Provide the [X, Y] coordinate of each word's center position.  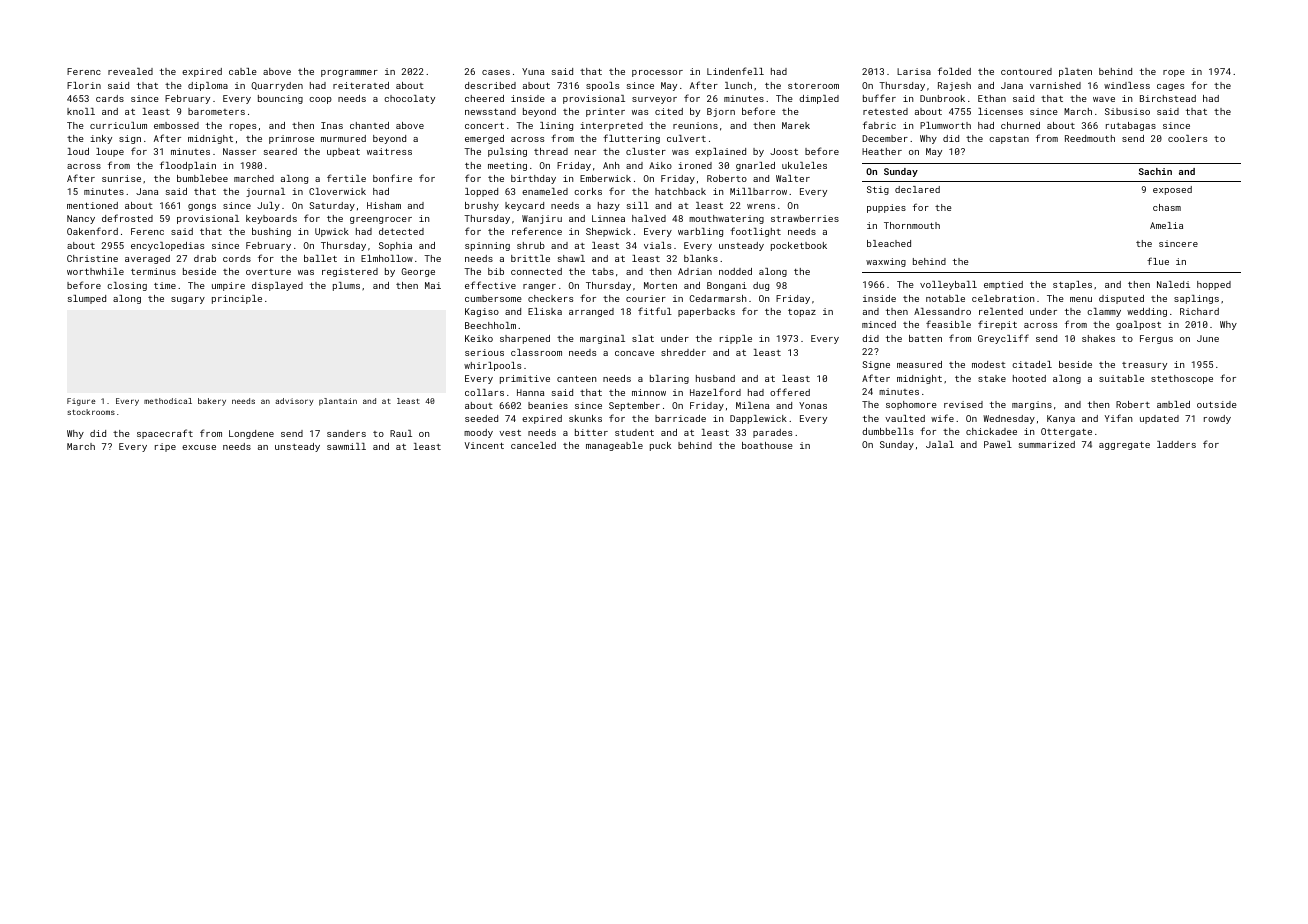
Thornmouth [912, 225]
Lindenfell [735, 71]
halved [649, 218]
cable [243, 71]
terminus [153, 271]
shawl [571, 258]
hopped [1214, 285]
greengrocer [381, 220]
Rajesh [954, 86]
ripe [165, 447]
